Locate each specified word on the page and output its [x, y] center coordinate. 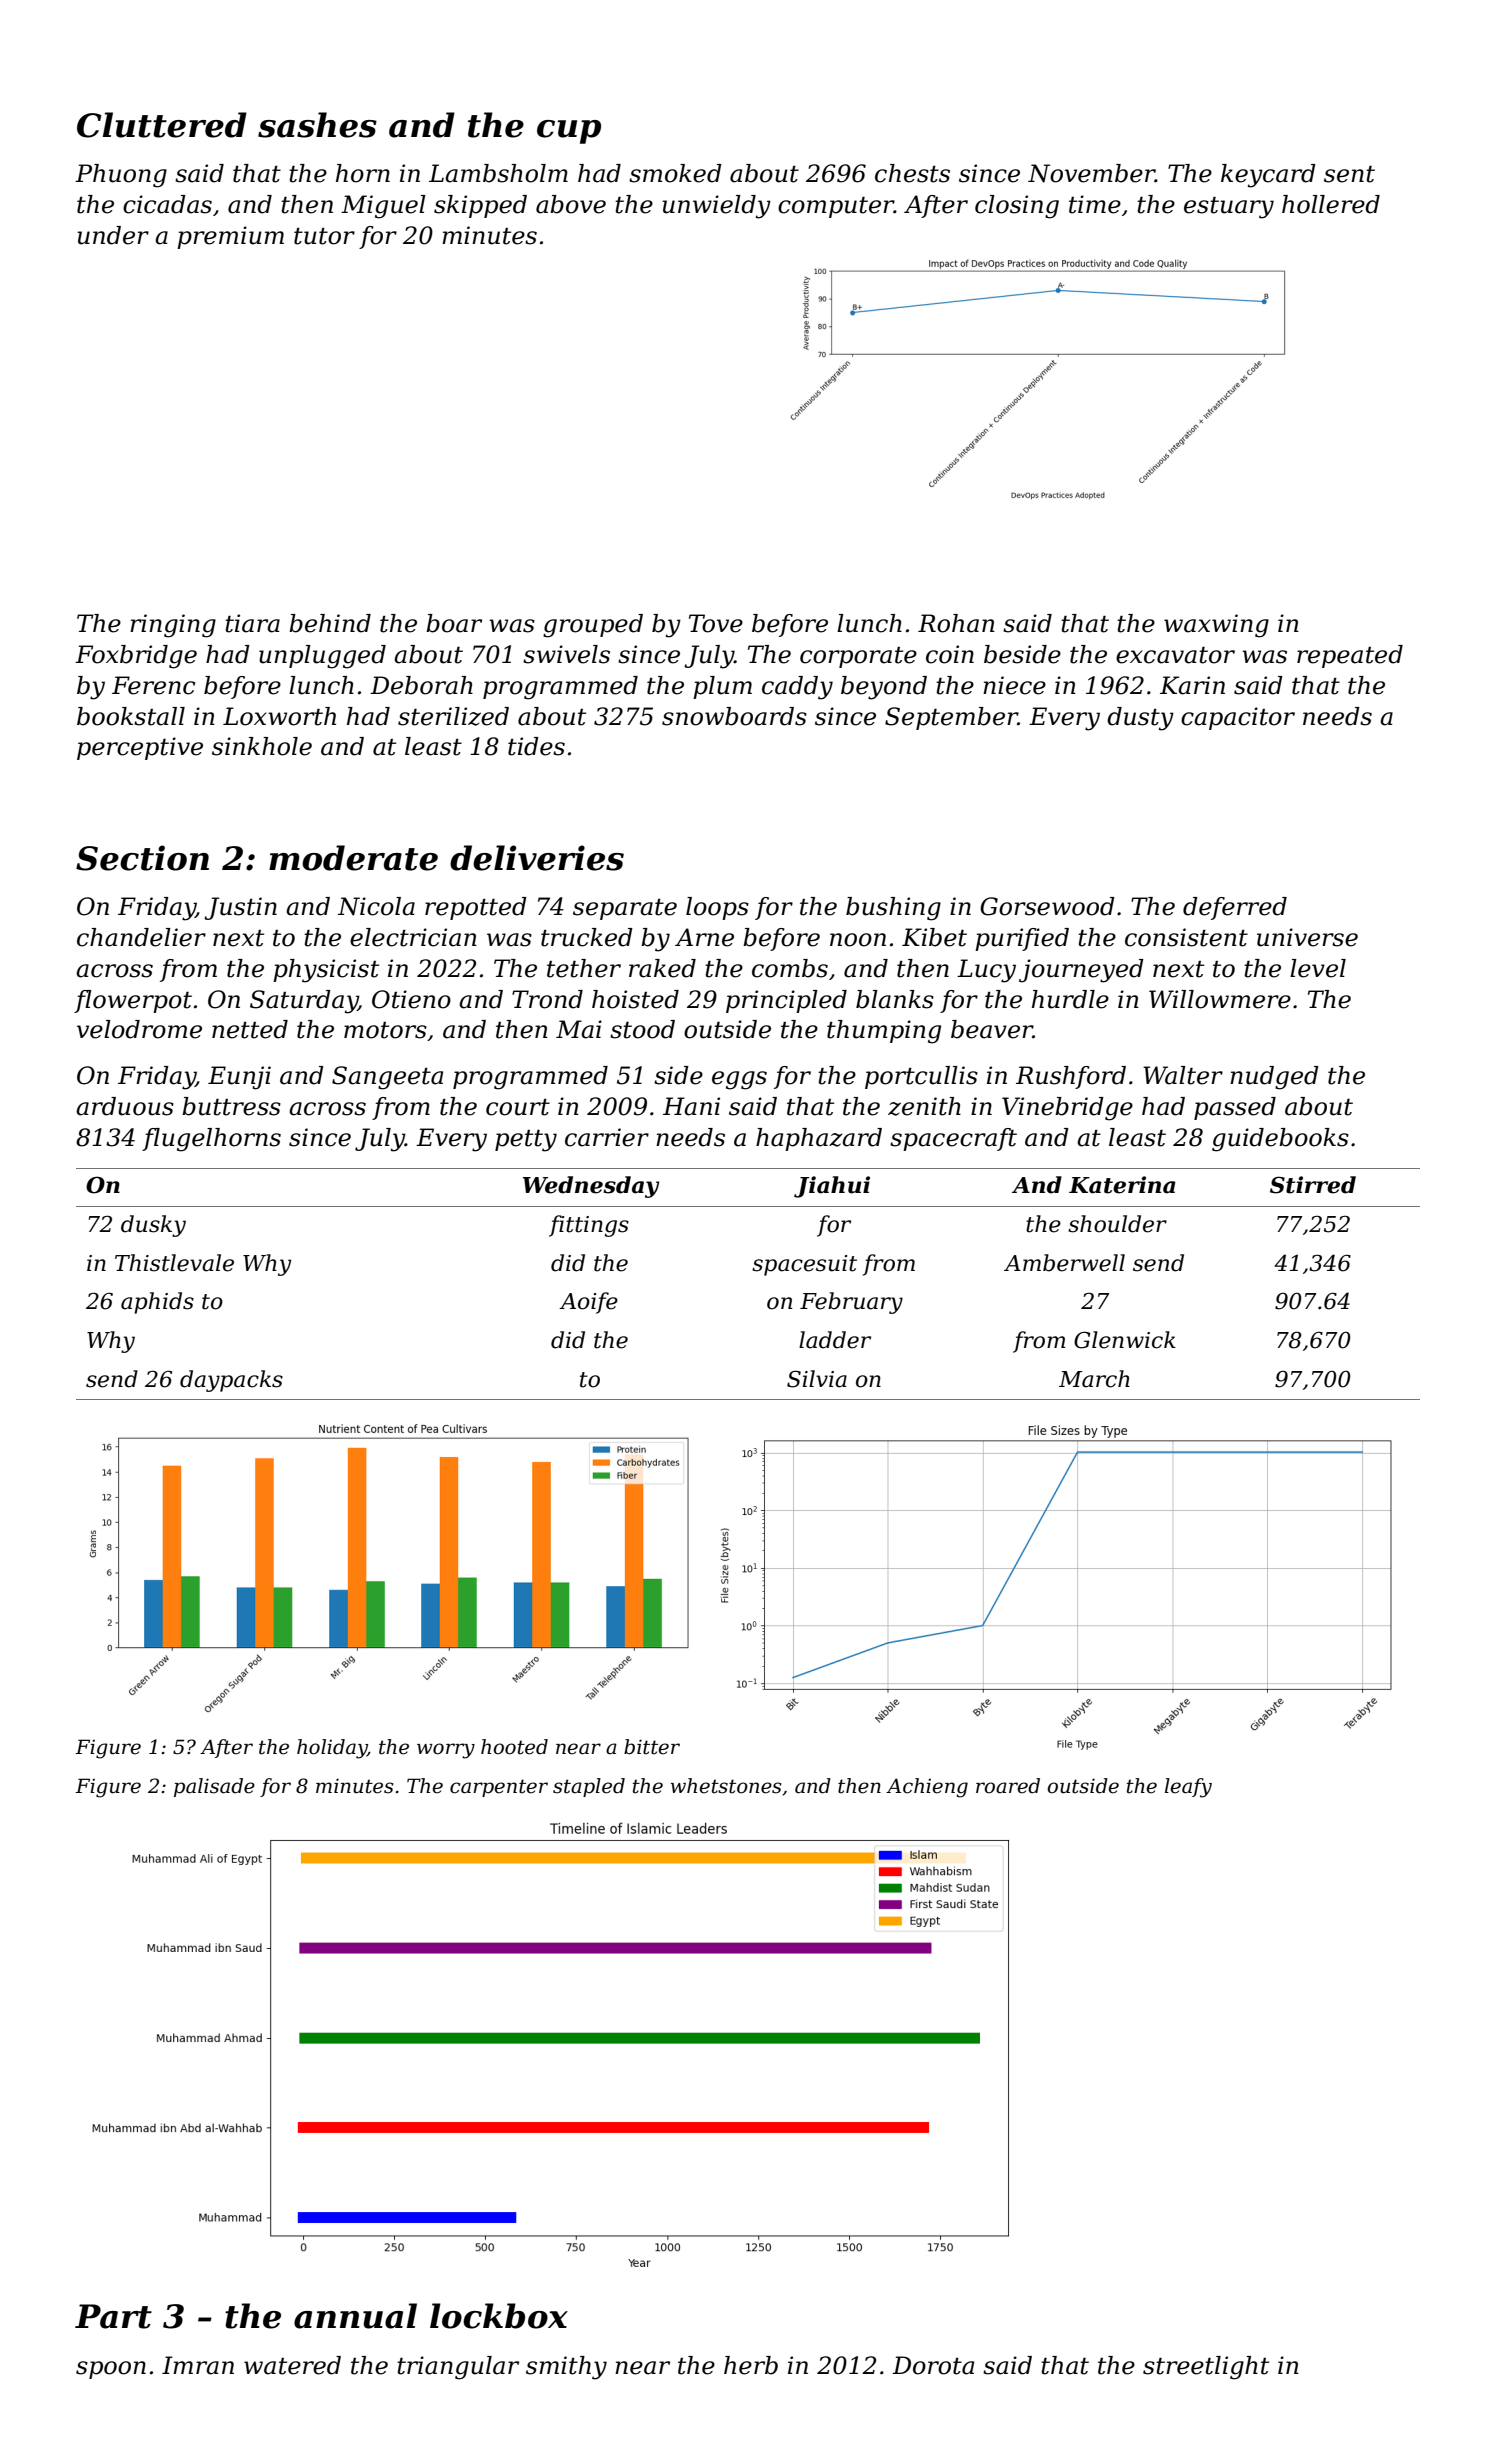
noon [858, 940]
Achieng [927, 1788]
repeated [1350, 656]
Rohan [956, 623]
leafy [1188, 1788]
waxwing [1216, 626]
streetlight [1206, 2368]
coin [950, 654]
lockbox [499, 2316]
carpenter [499, 1788]
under [113, 235]
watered [292, 2365]
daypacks [231, 1381]
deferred [1235, 908]
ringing [173, 626]
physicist [326, 971]
